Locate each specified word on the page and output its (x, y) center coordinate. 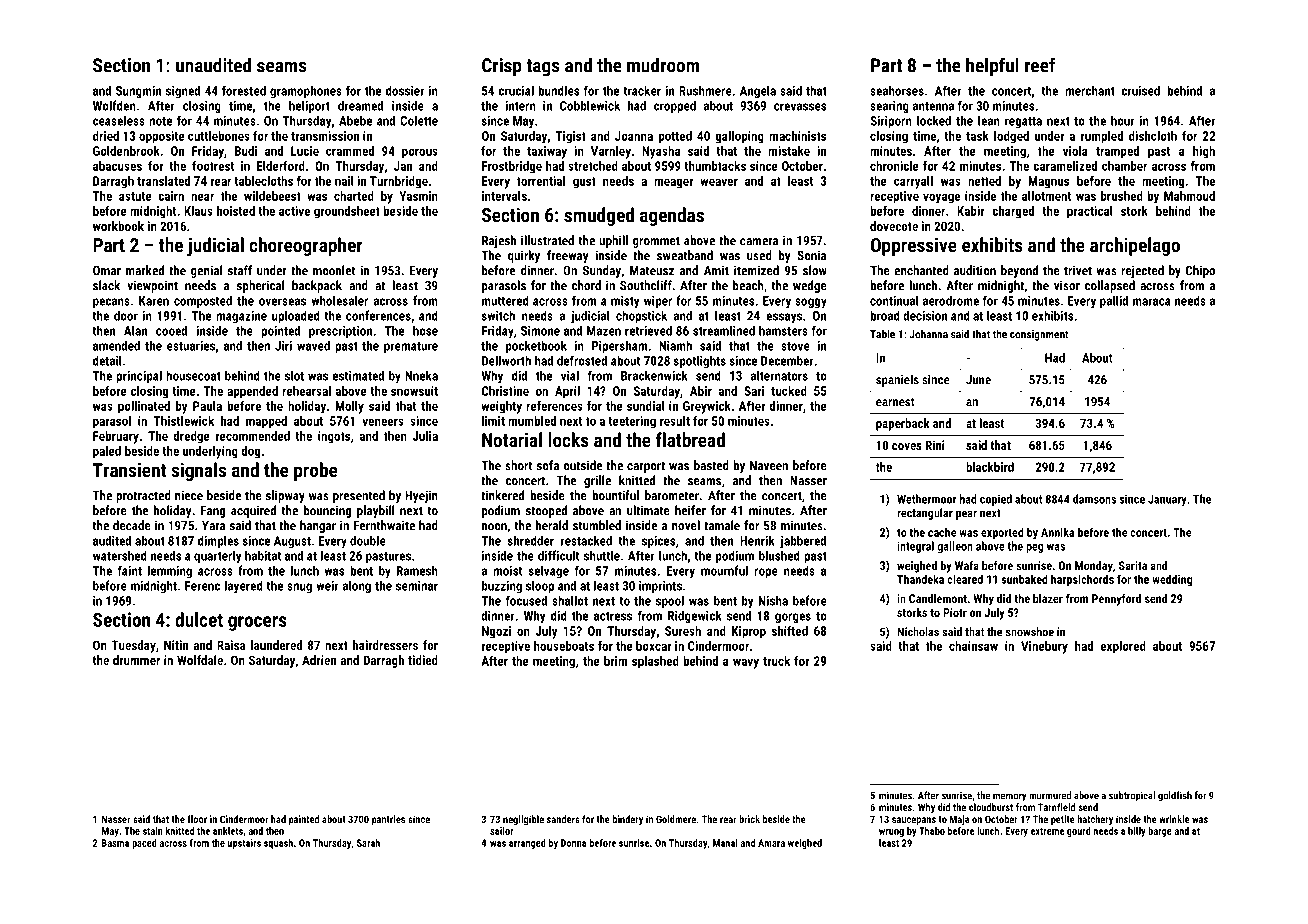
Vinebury (1044, 647)
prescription (340, 332)
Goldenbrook (126, 151)
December (787, 360)
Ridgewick (694, 616)
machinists (797, 136)
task (977, 136)
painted (304, 820)
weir (327, 586)
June (978, 380)
